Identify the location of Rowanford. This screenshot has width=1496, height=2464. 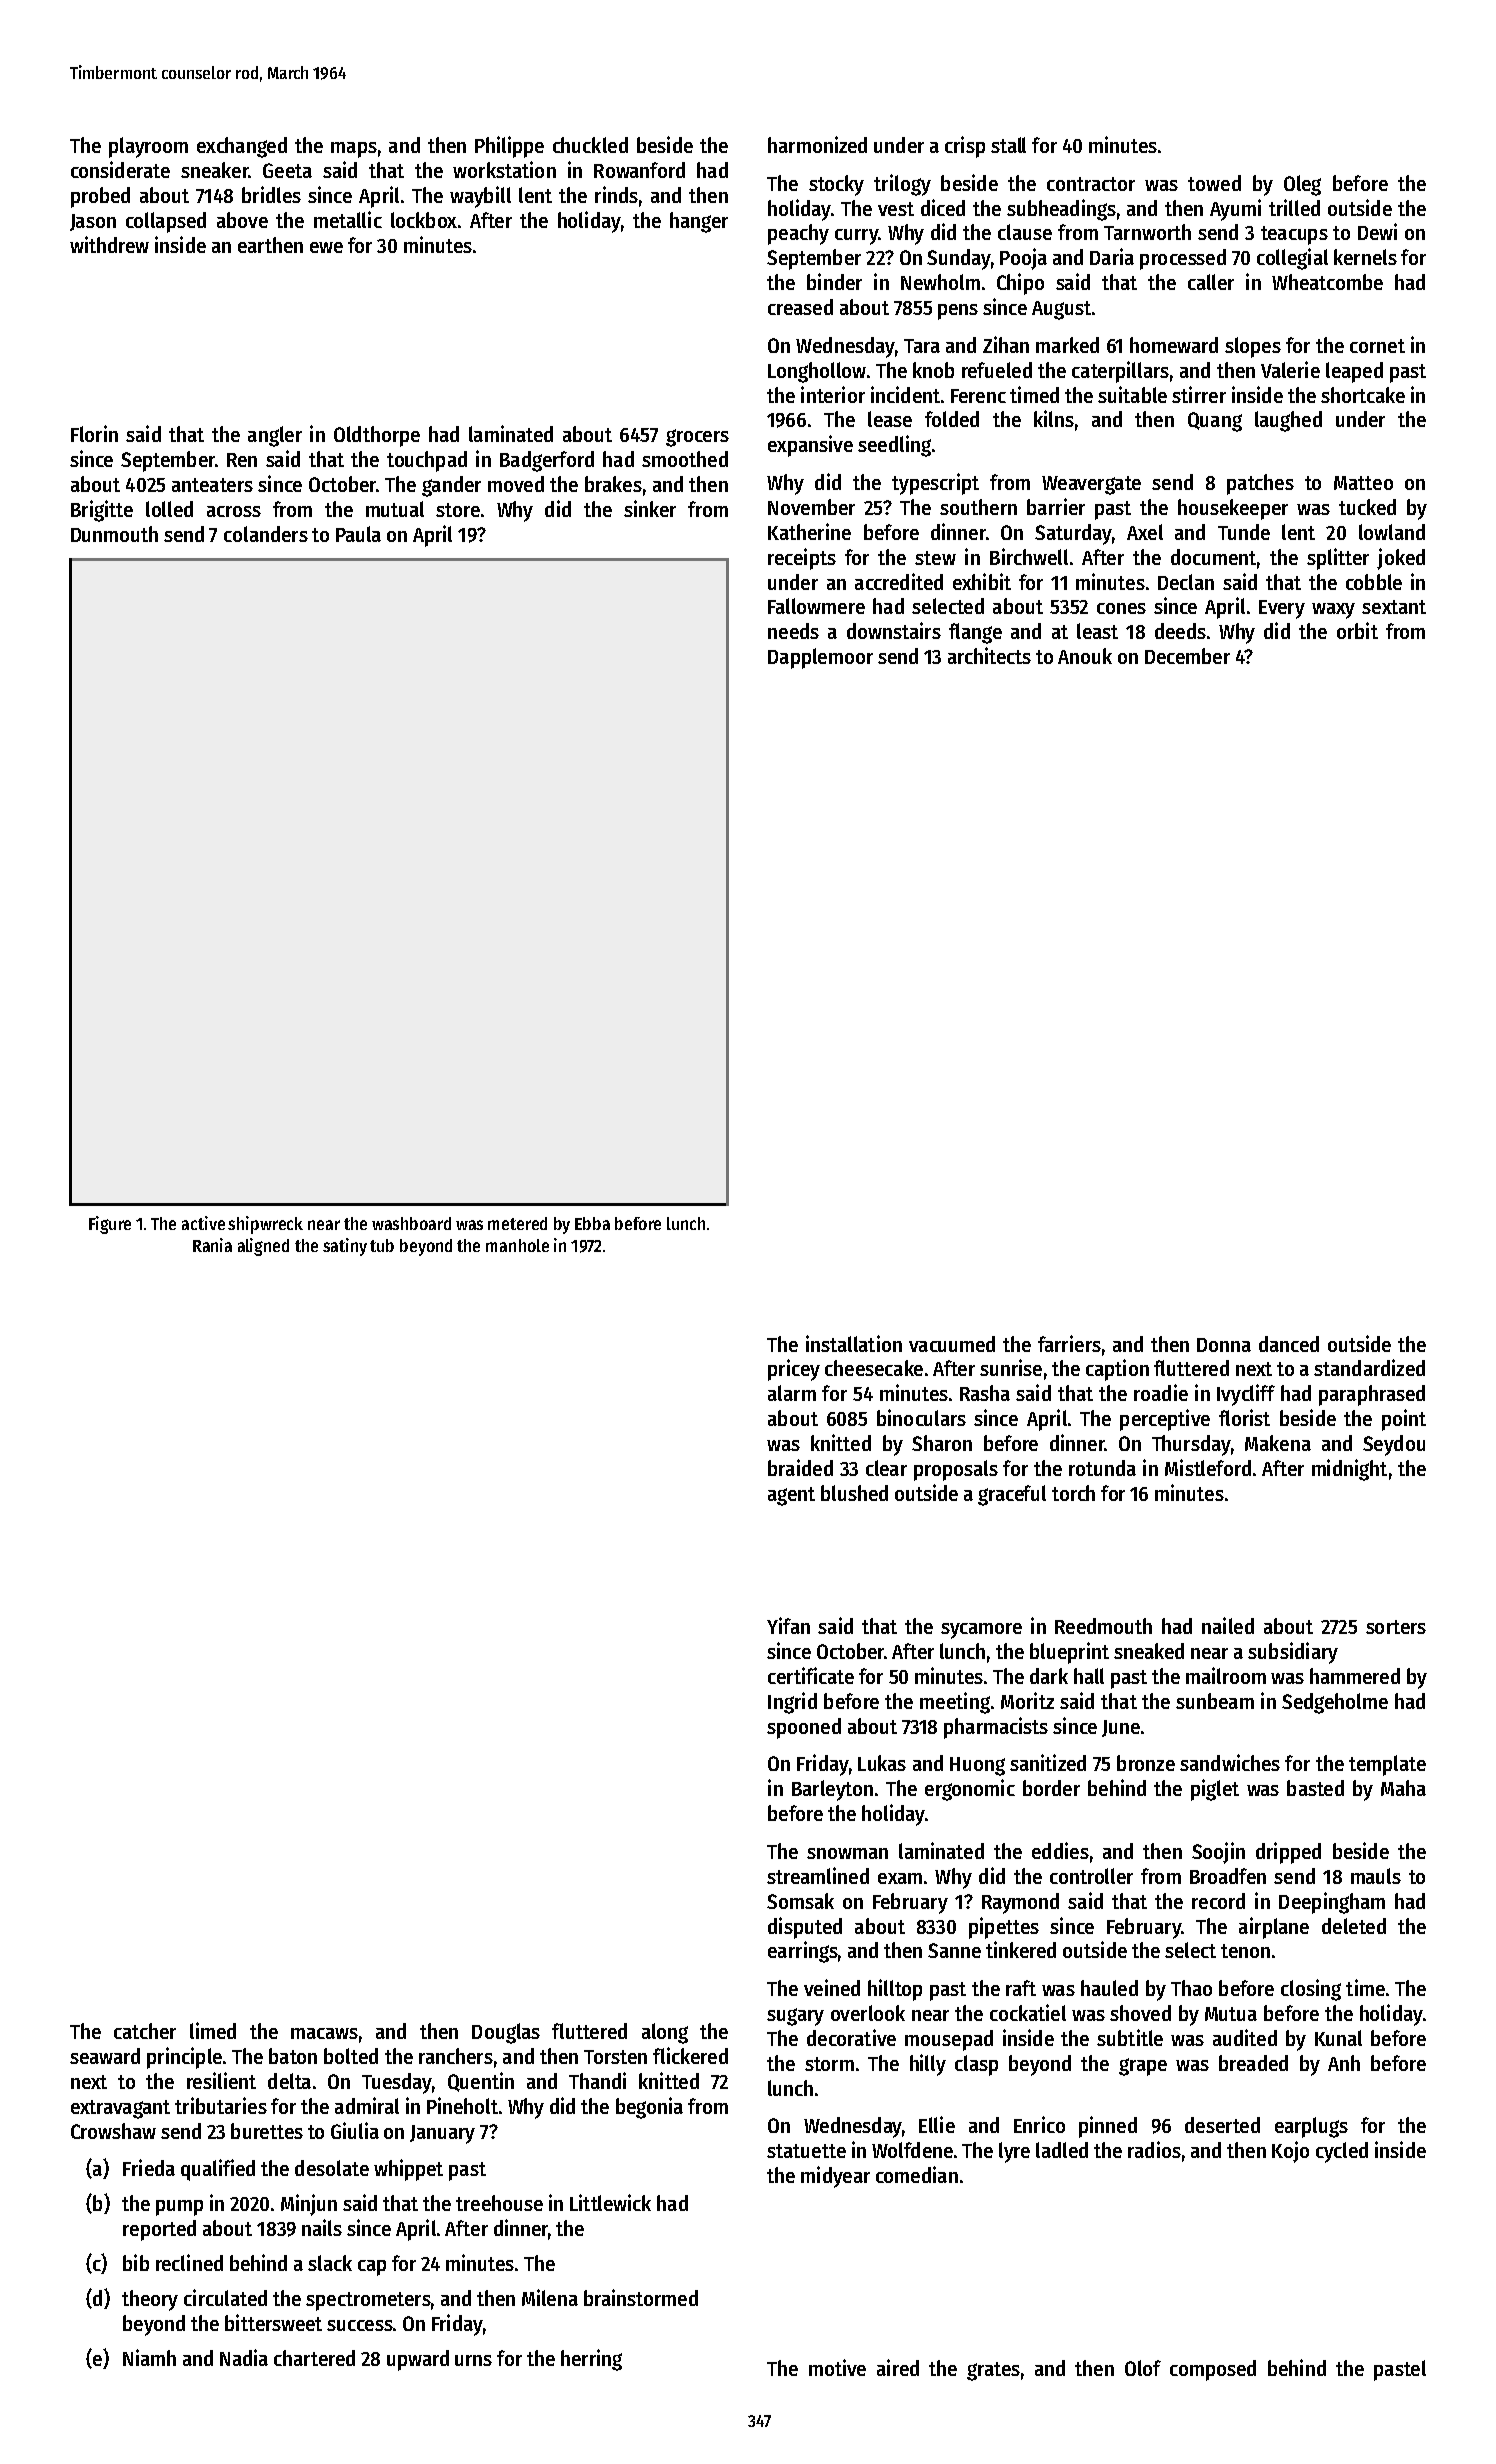
(639, 170).
